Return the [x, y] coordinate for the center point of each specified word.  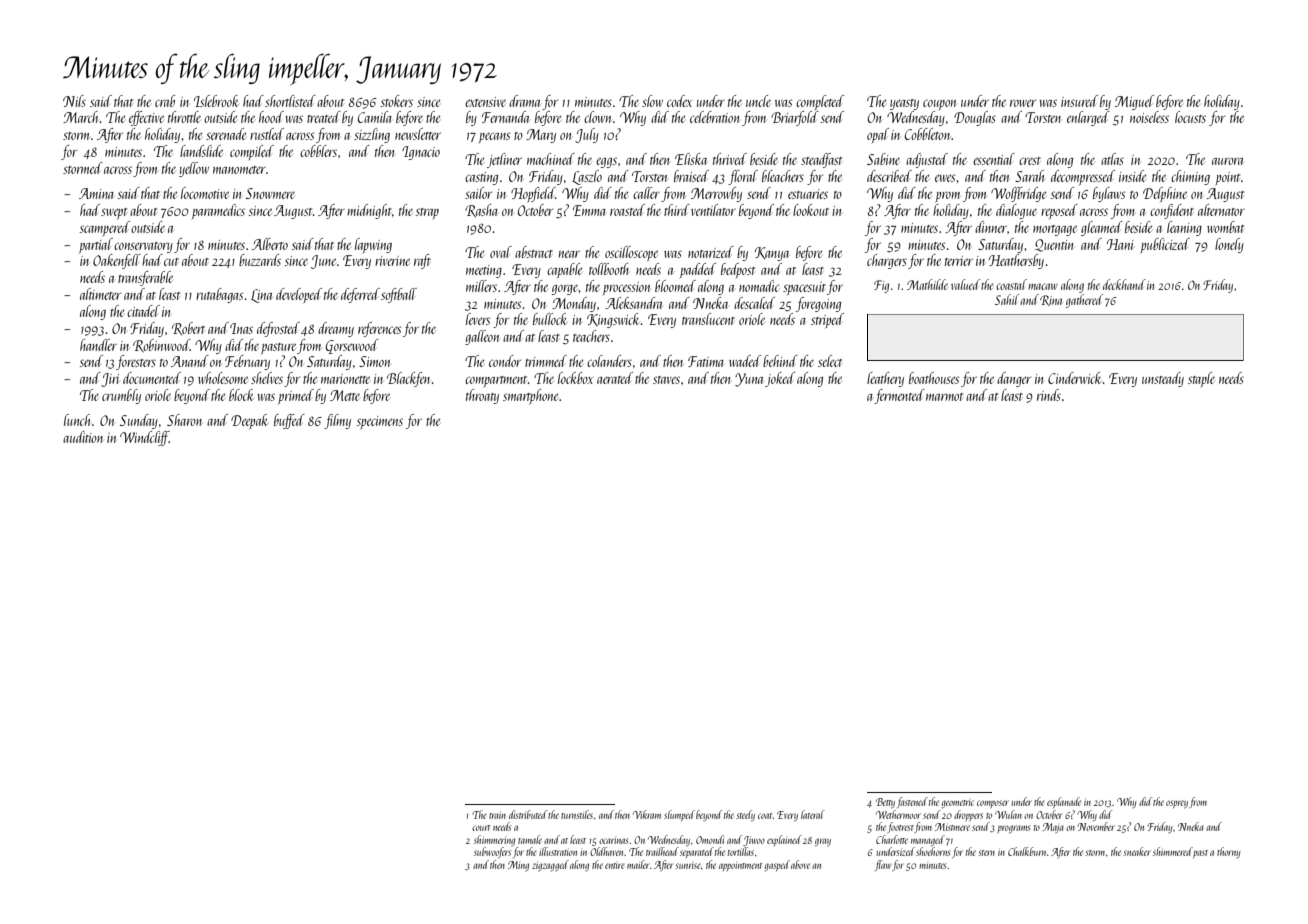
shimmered [1173, 851]
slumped [679, 815]
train [497, 815]
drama [524, 101]
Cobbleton [928, 134]
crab [165, 101]
